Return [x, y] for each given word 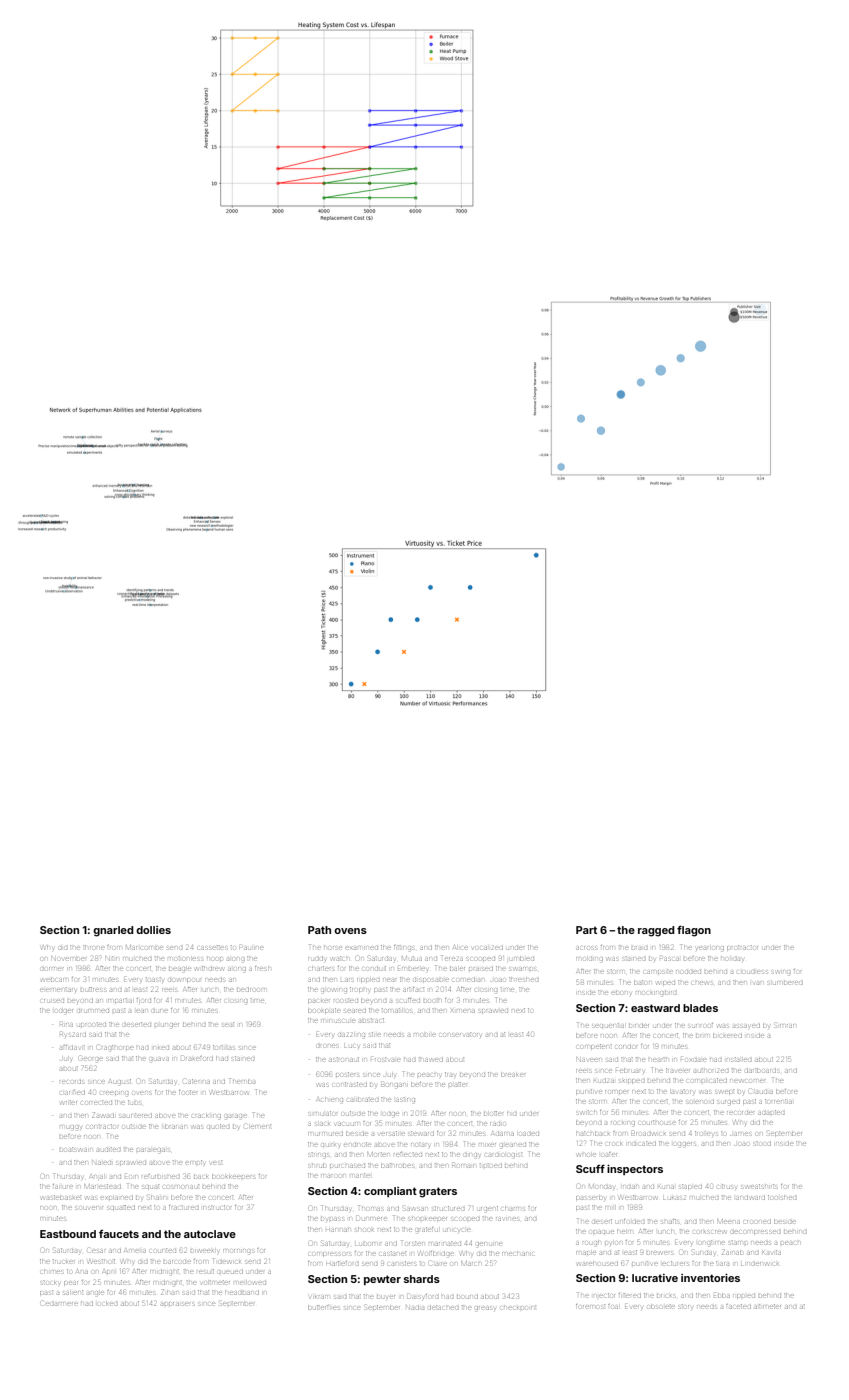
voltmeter [215, 1282]
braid [639, 948]
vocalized [487, 948]
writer [68, 1102]
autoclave [210, 1234]
